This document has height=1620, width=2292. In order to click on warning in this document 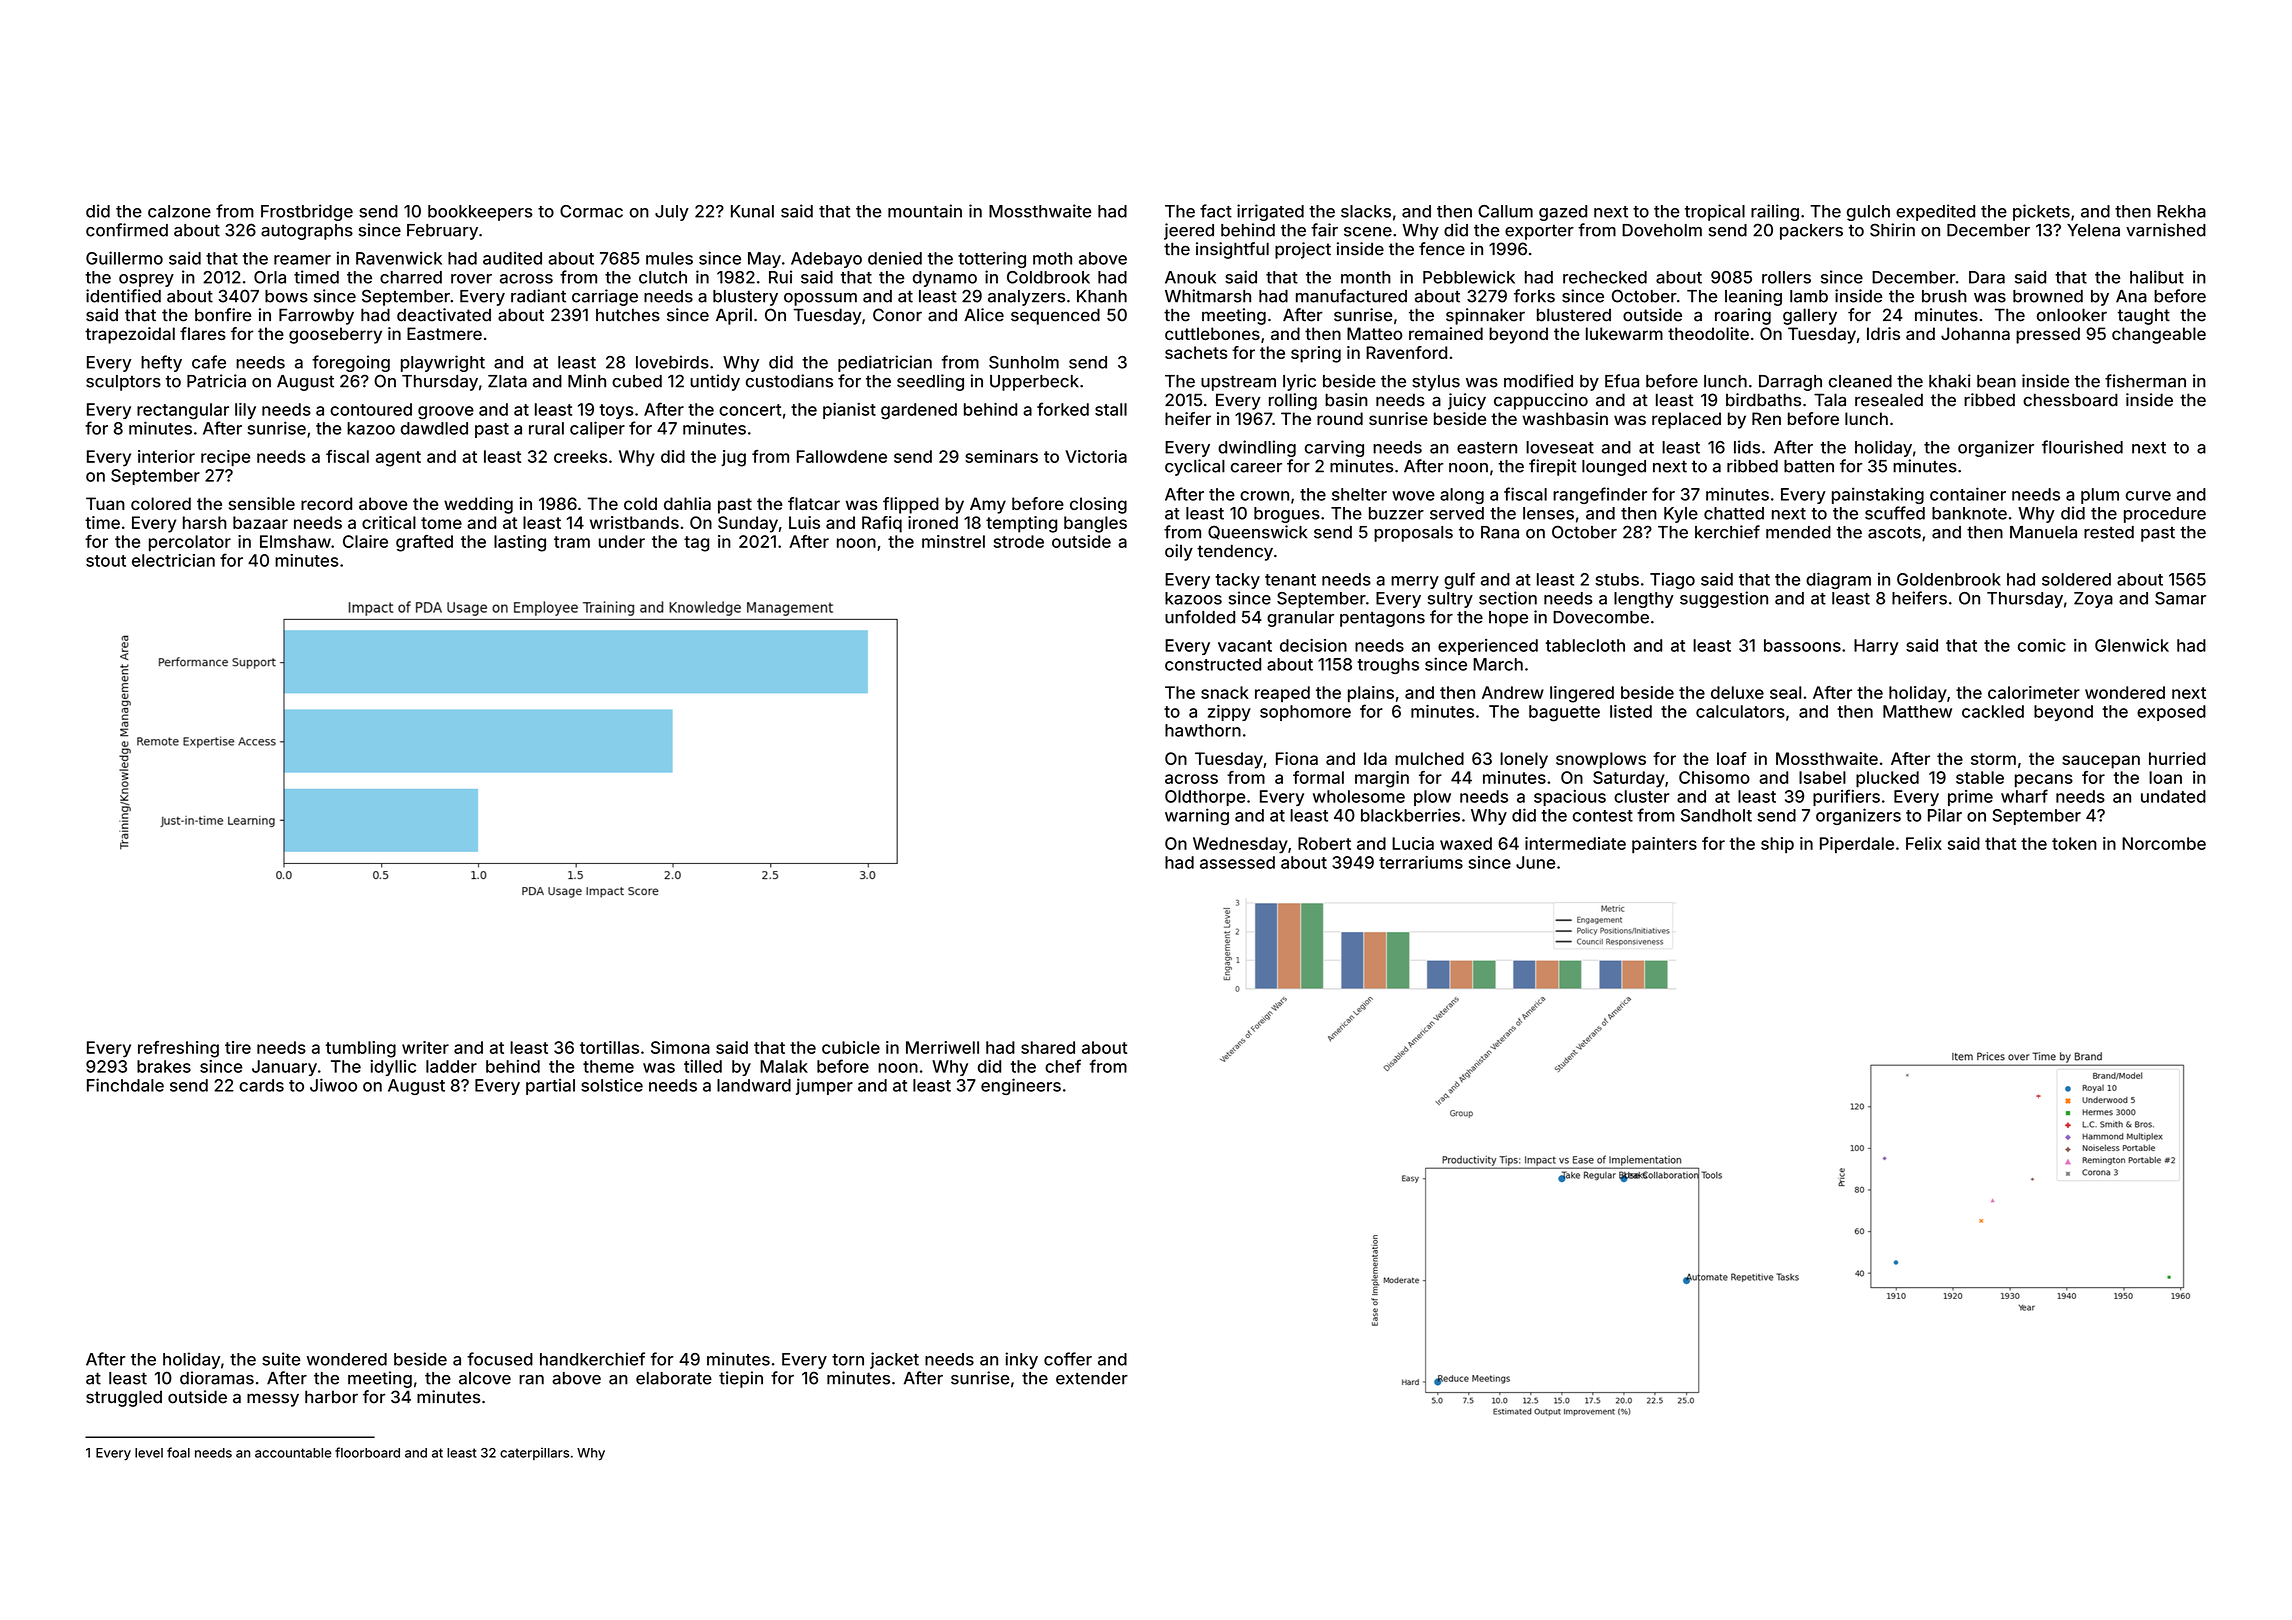, I will do `click(1197, 816)`.
